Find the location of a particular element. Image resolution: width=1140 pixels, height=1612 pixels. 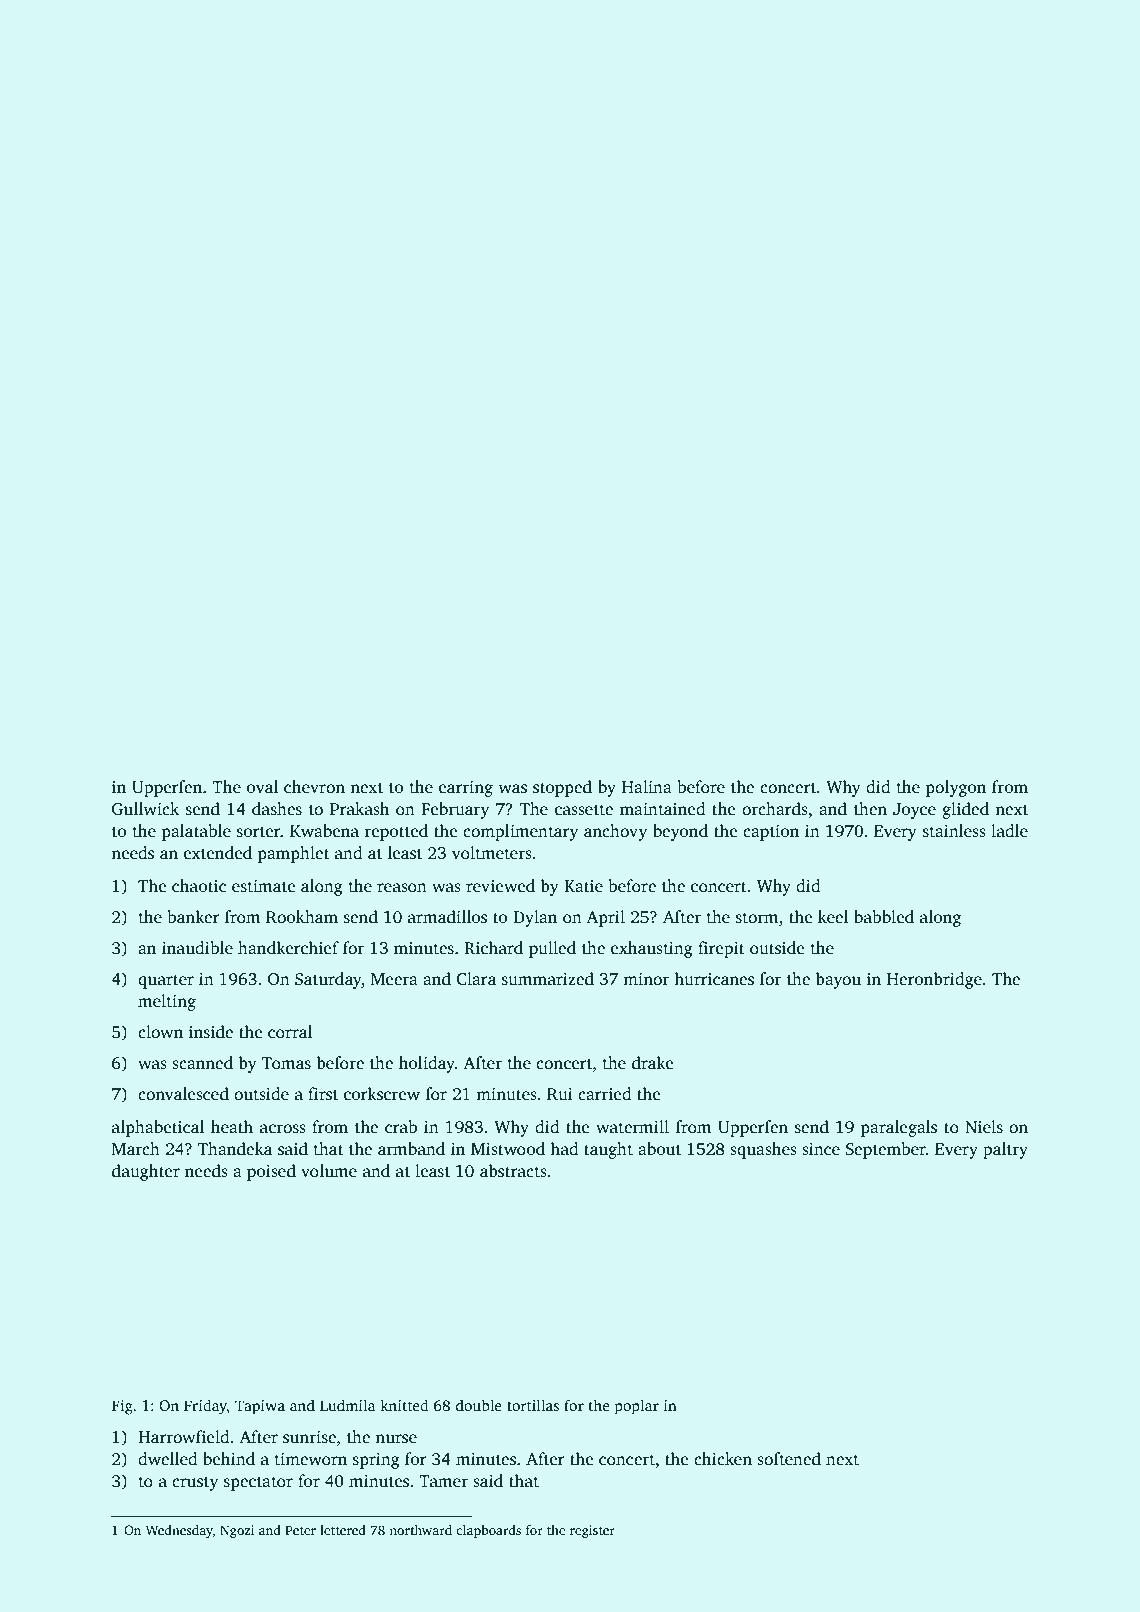

crusty is located at coordinates (195, 1483).
